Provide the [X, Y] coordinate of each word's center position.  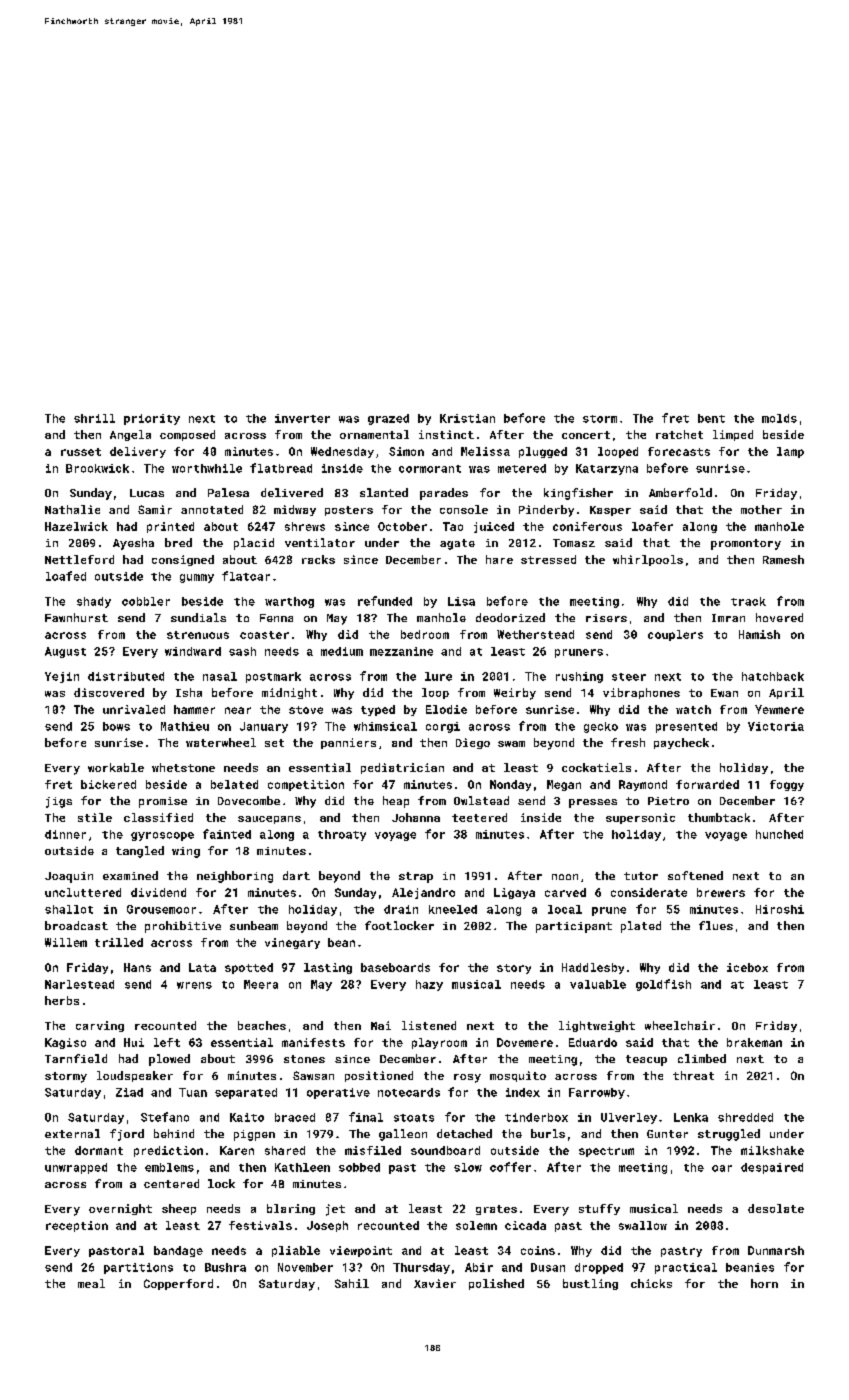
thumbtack [719, 817]
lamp [790, 452]
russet [81, 452]
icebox [747, 967]
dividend [158, 892]
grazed [388, 419]
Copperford [178, 1284]
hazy [429, 985]
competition [306, 785]
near [238, 710]
